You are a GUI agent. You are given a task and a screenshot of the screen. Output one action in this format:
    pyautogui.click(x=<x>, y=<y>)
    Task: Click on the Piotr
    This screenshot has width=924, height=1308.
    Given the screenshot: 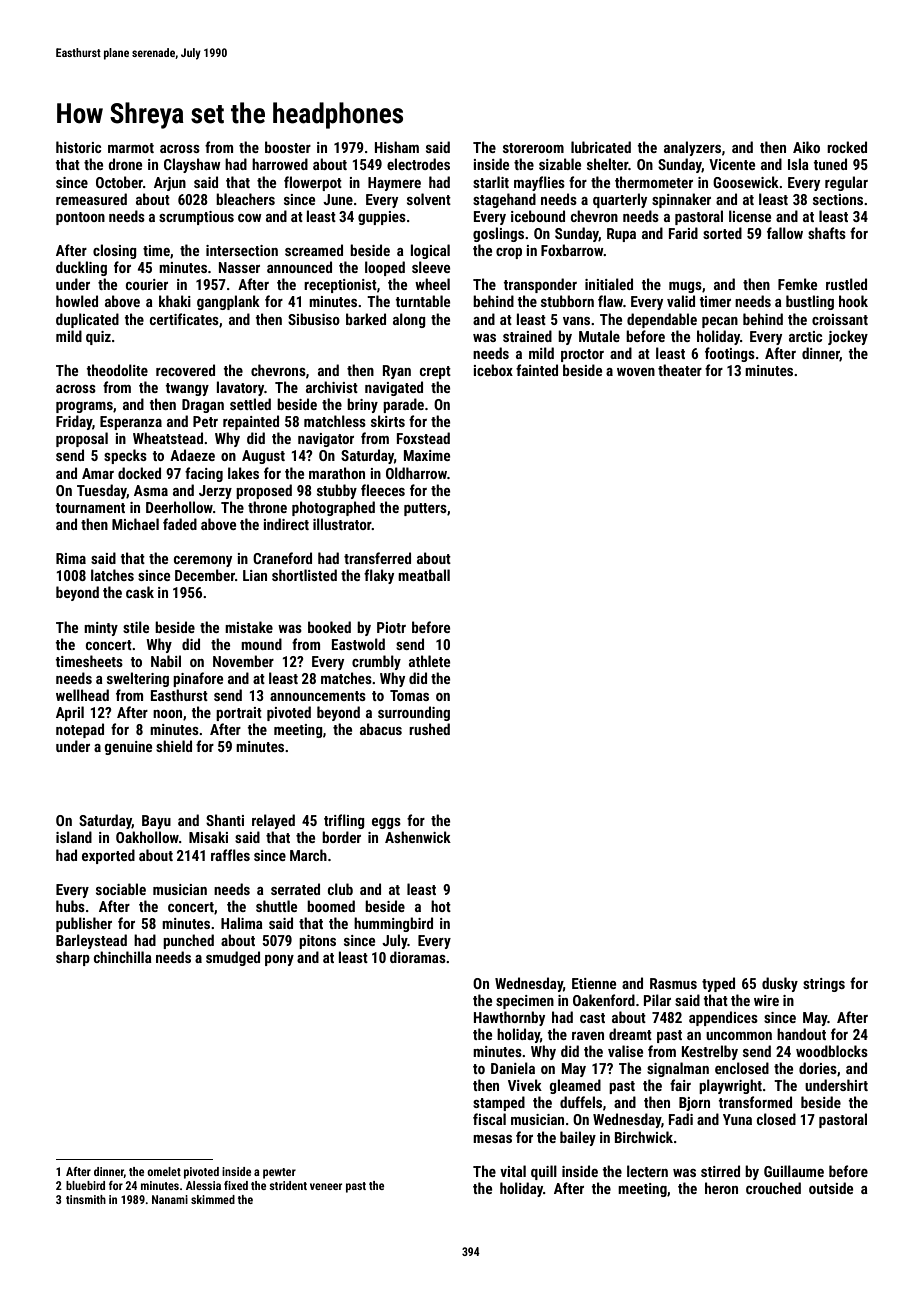 What is the action you would take?
    pyautogui.click(x=391, y=627)
